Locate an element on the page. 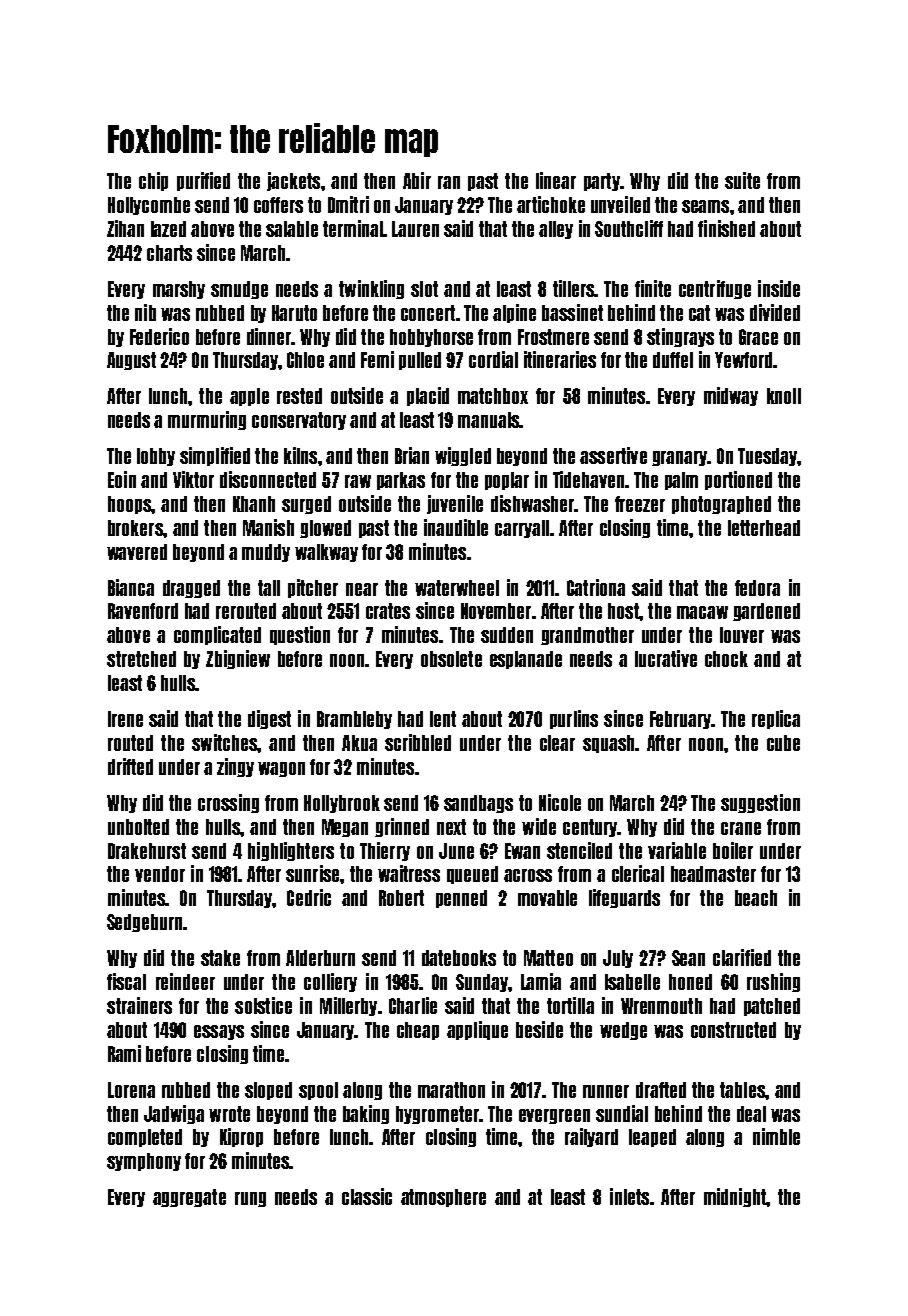 The height and width of the page is (1316, 908). inside is located at coordinates (779, 288).
